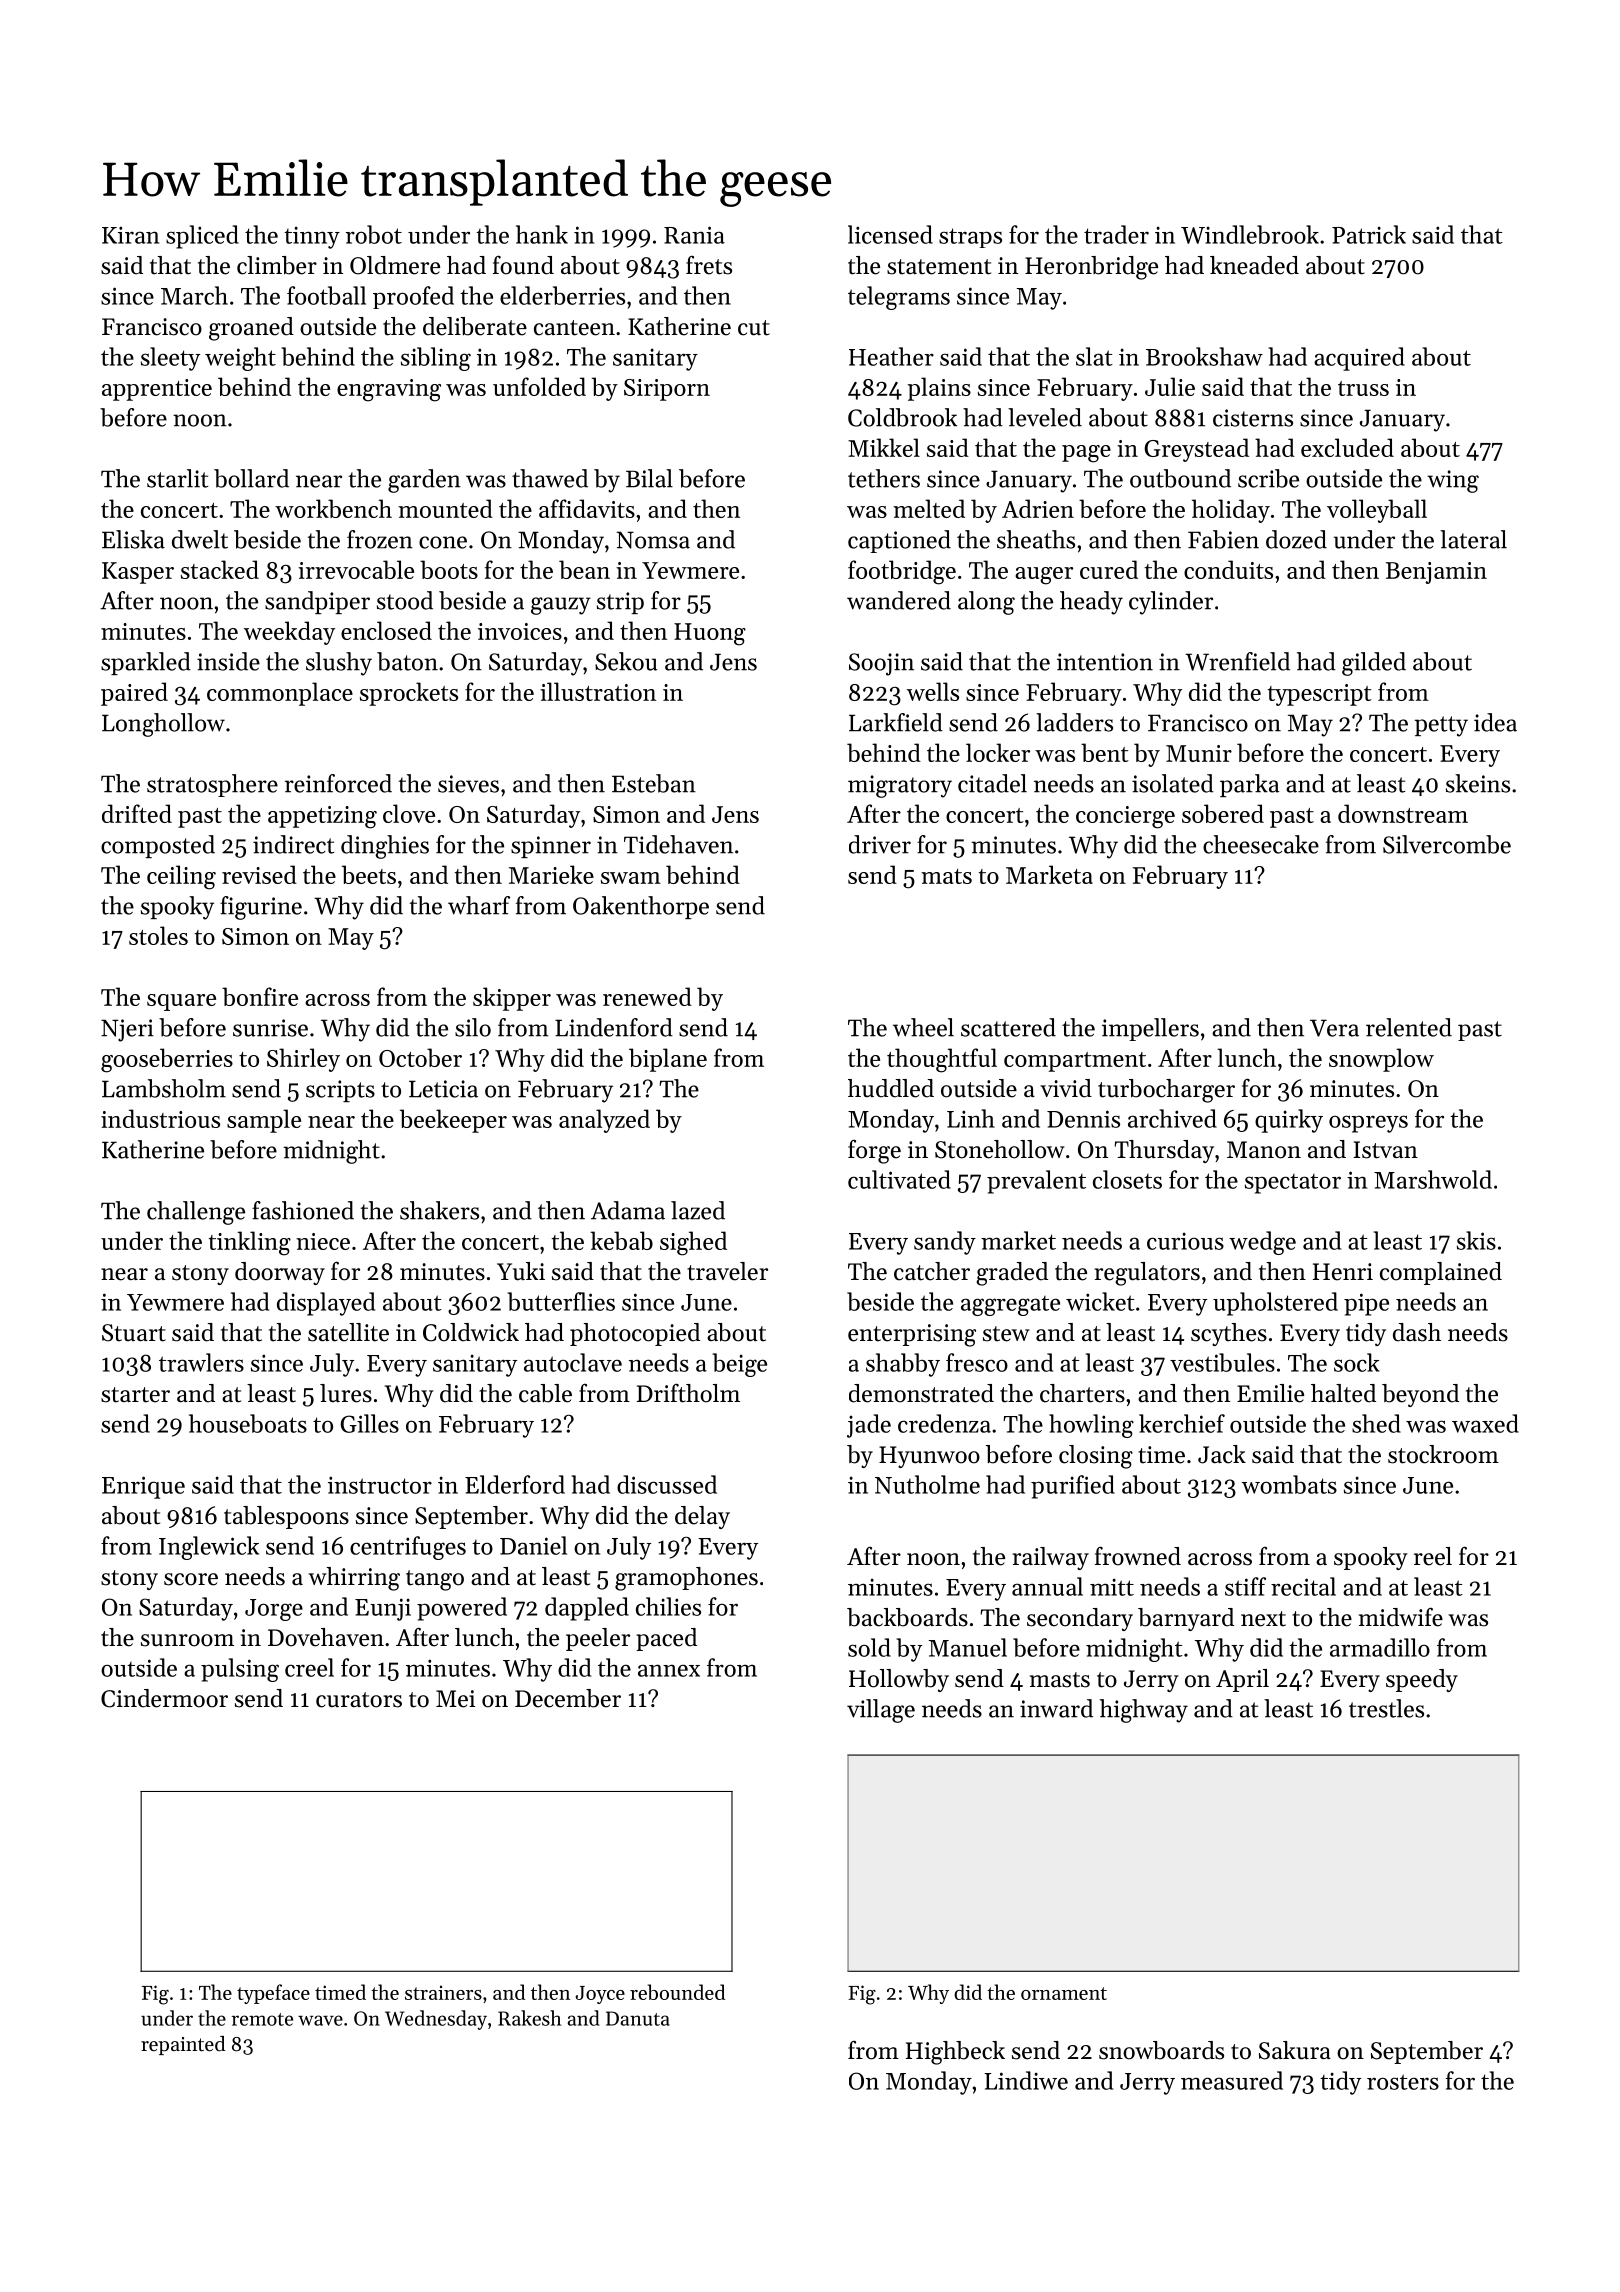 The height and width of the page is (2292, 1620). I want to click on Sekou, so click(626, 661).
